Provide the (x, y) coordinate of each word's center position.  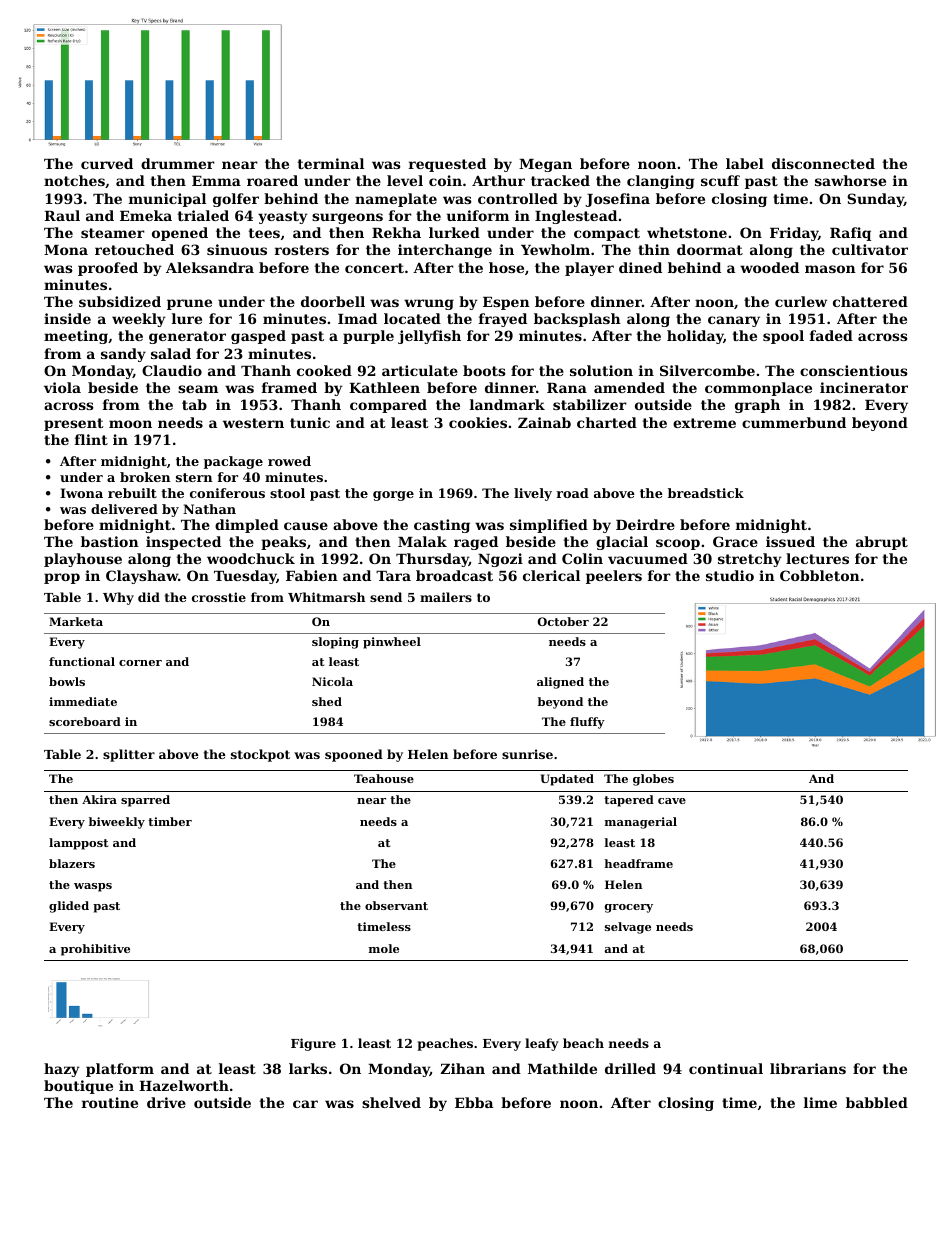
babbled (877, 1102)
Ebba (474, 1102)
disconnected (823, 163)
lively (533, 494)
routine (110, 1102)
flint (91, 439)
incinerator (864, 387)
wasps (93, 887)
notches (74, 180)
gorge (393, 496)
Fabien (312, 575)
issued (790, 541)
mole (384, 948)
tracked (560, 180)
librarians (808, 1068)
